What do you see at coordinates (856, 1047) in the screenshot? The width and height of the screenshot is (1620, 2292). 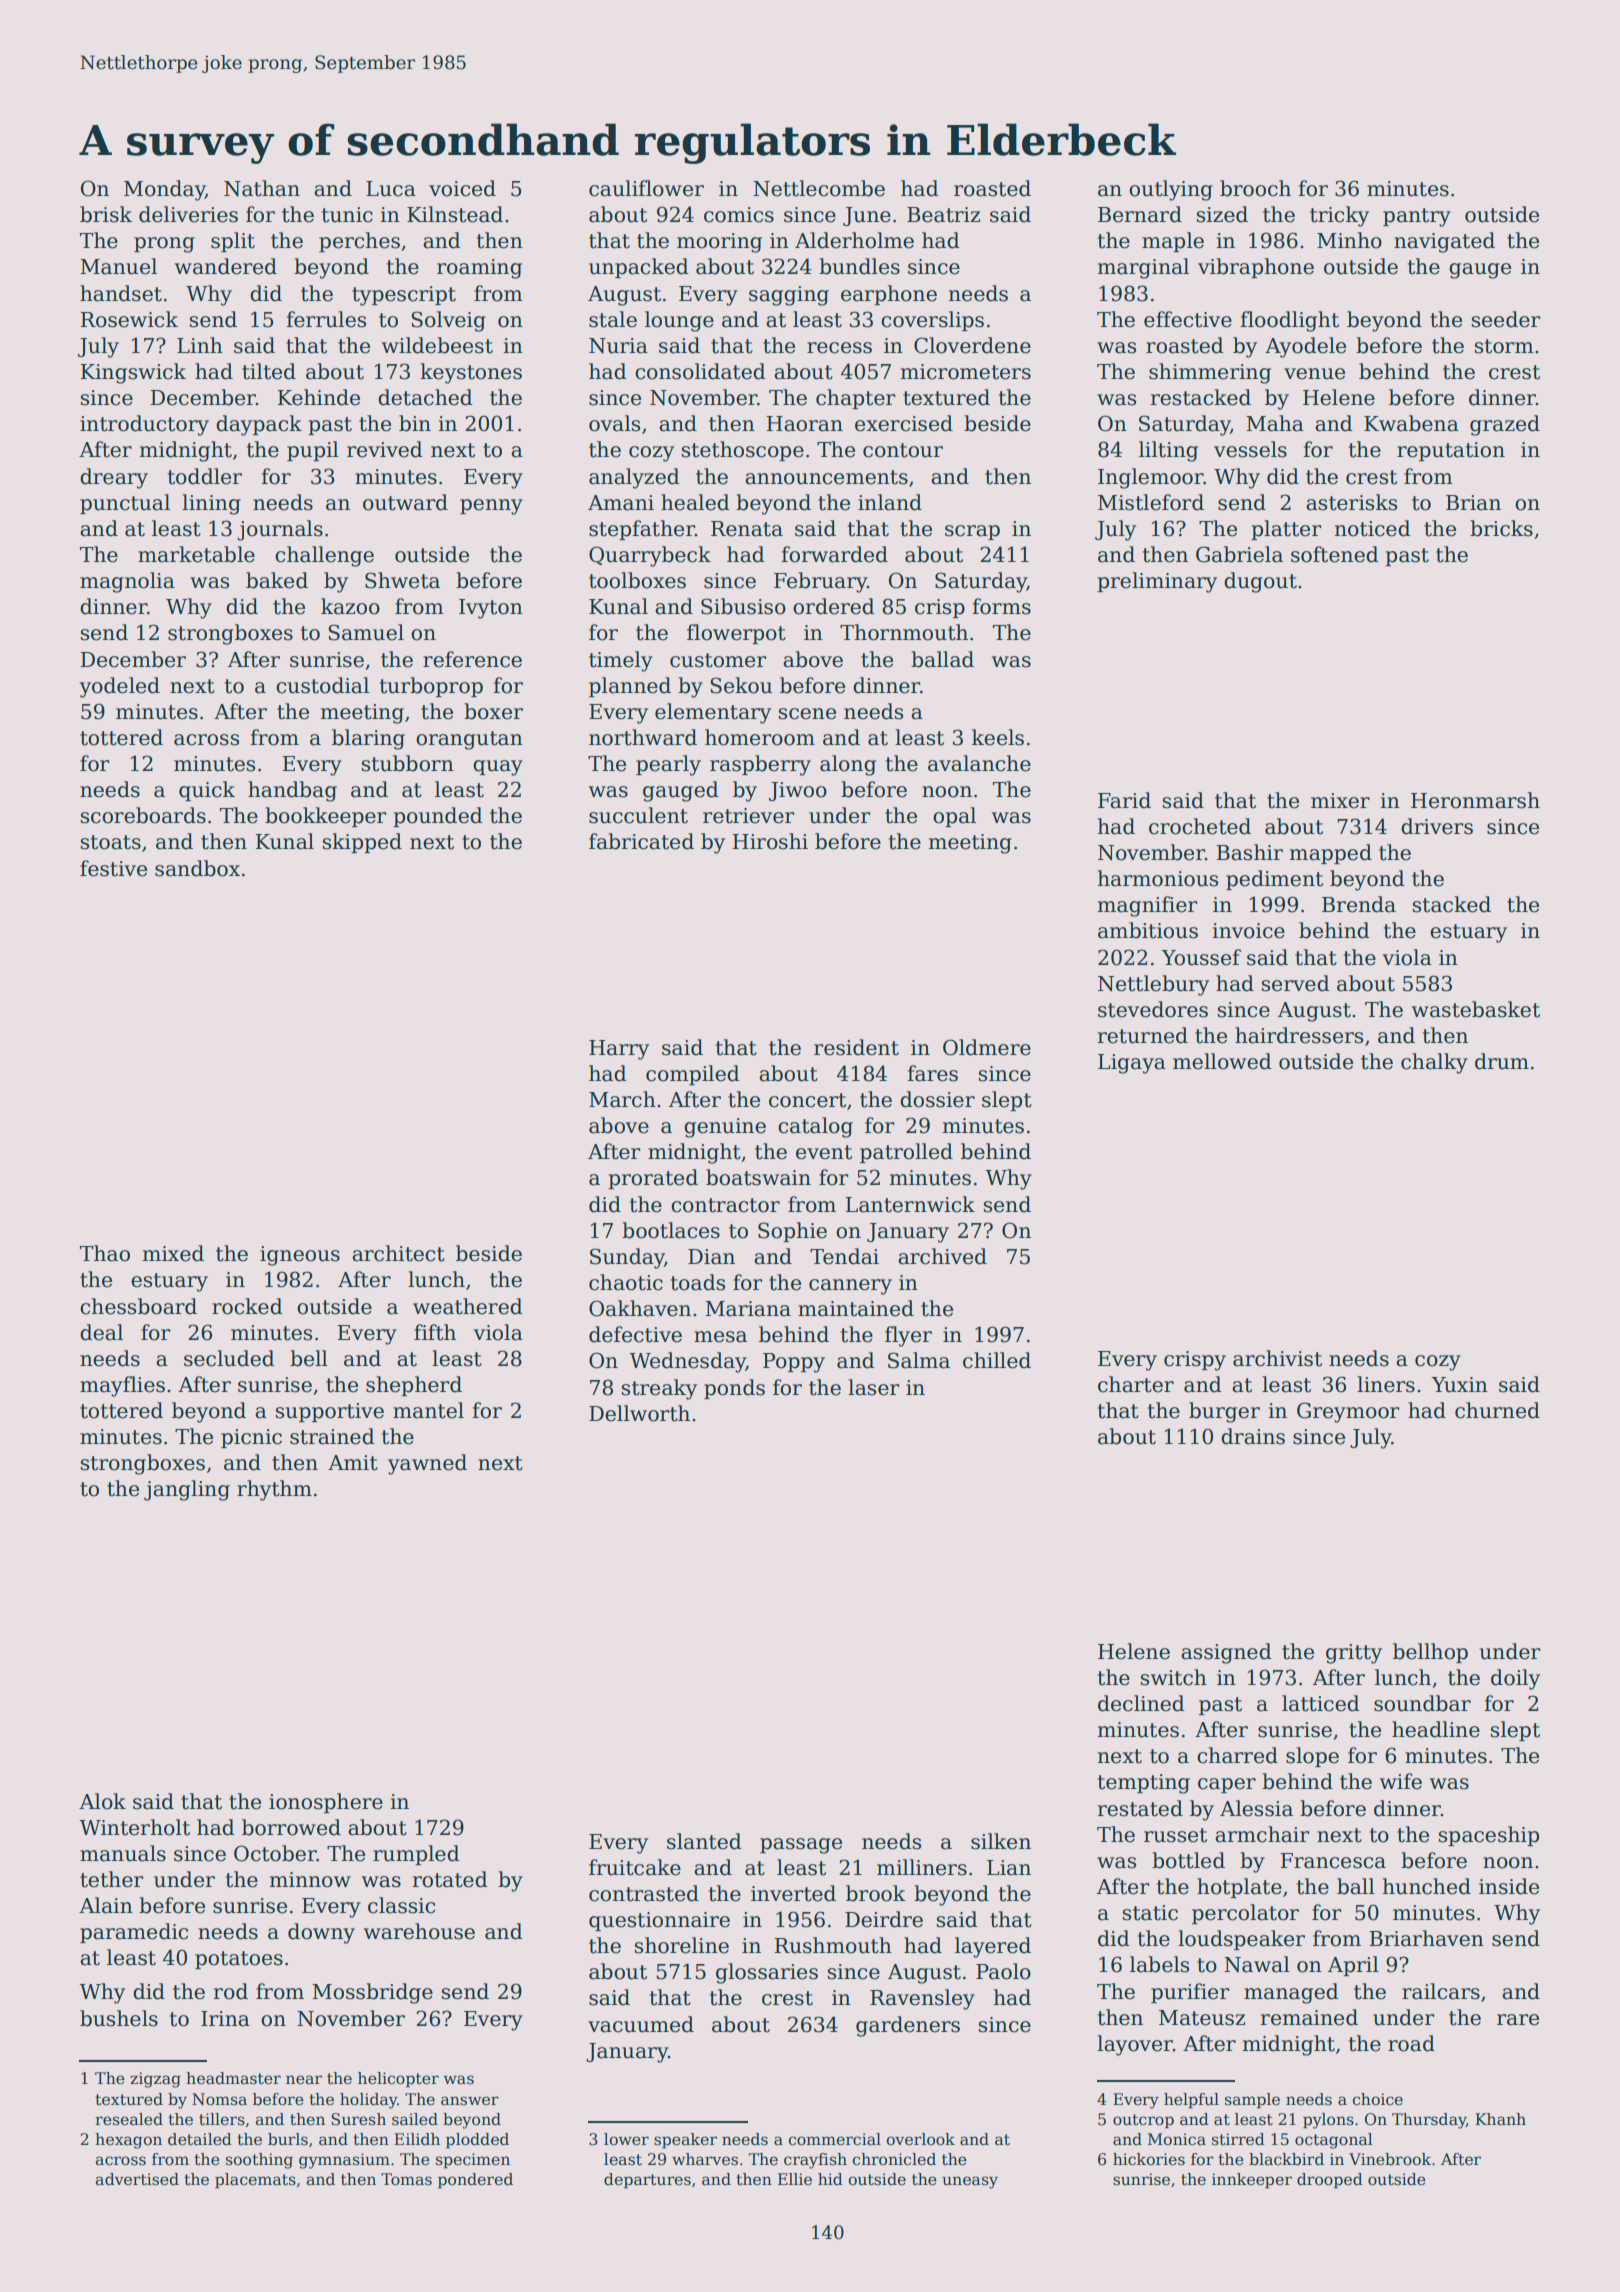 I see `resident` at bounding box center [856, 1047].
